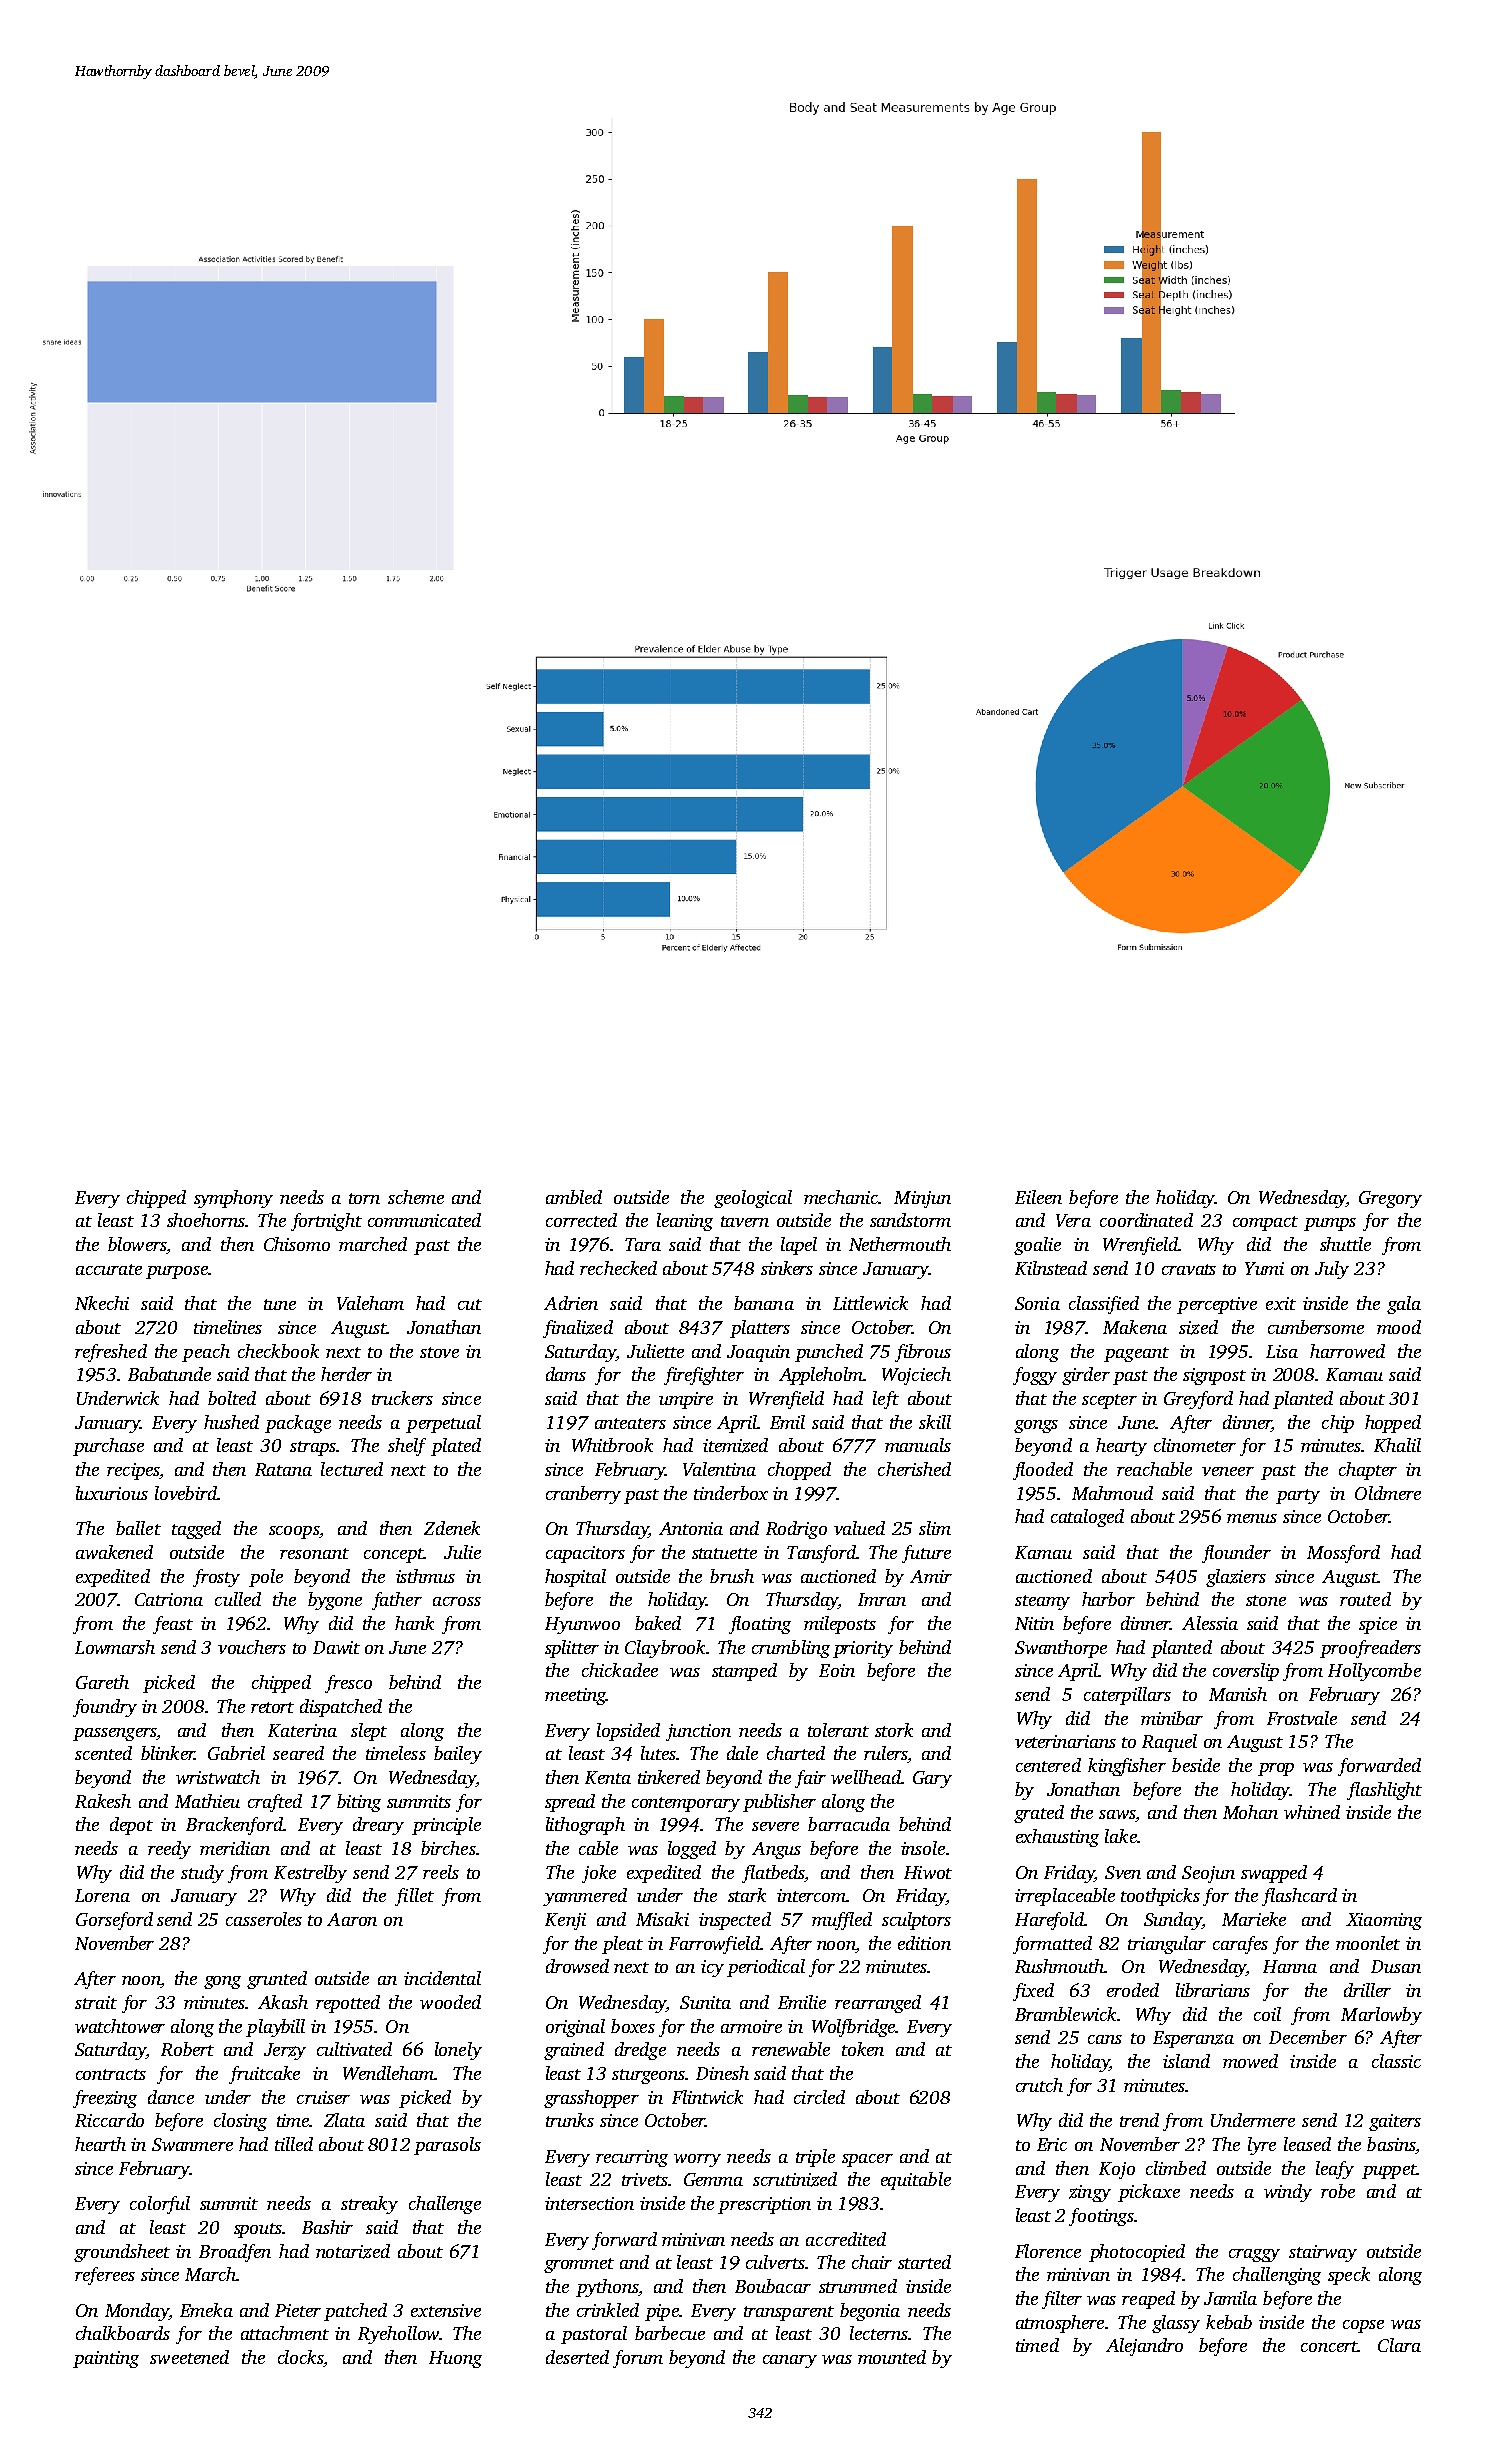 The height and width of the document is (2464, 1496). Describe the element at coordinates (775, 1826) in the document. I see `severe` at that location.
